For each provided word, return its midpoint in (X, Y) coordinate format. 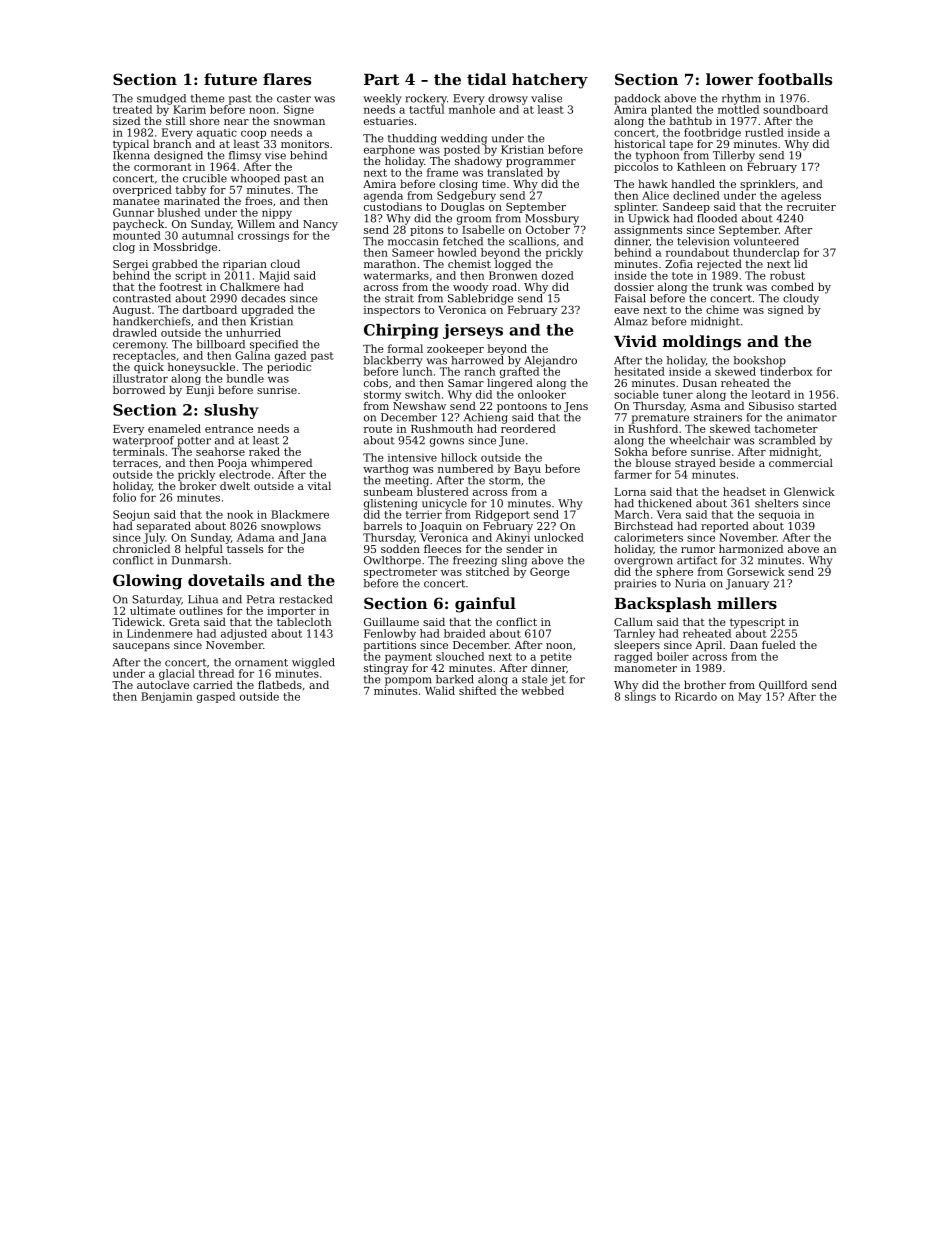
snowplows (291, 527)
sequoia (779, 515)
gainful (485, 605)
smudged (161, 99)
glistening (391, 504)
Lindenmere (160, 633)
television (703, 241)
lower (729, 79)
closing (458, 185)
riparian (245, 265)
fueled (779, 644)
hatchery (550, 81)
